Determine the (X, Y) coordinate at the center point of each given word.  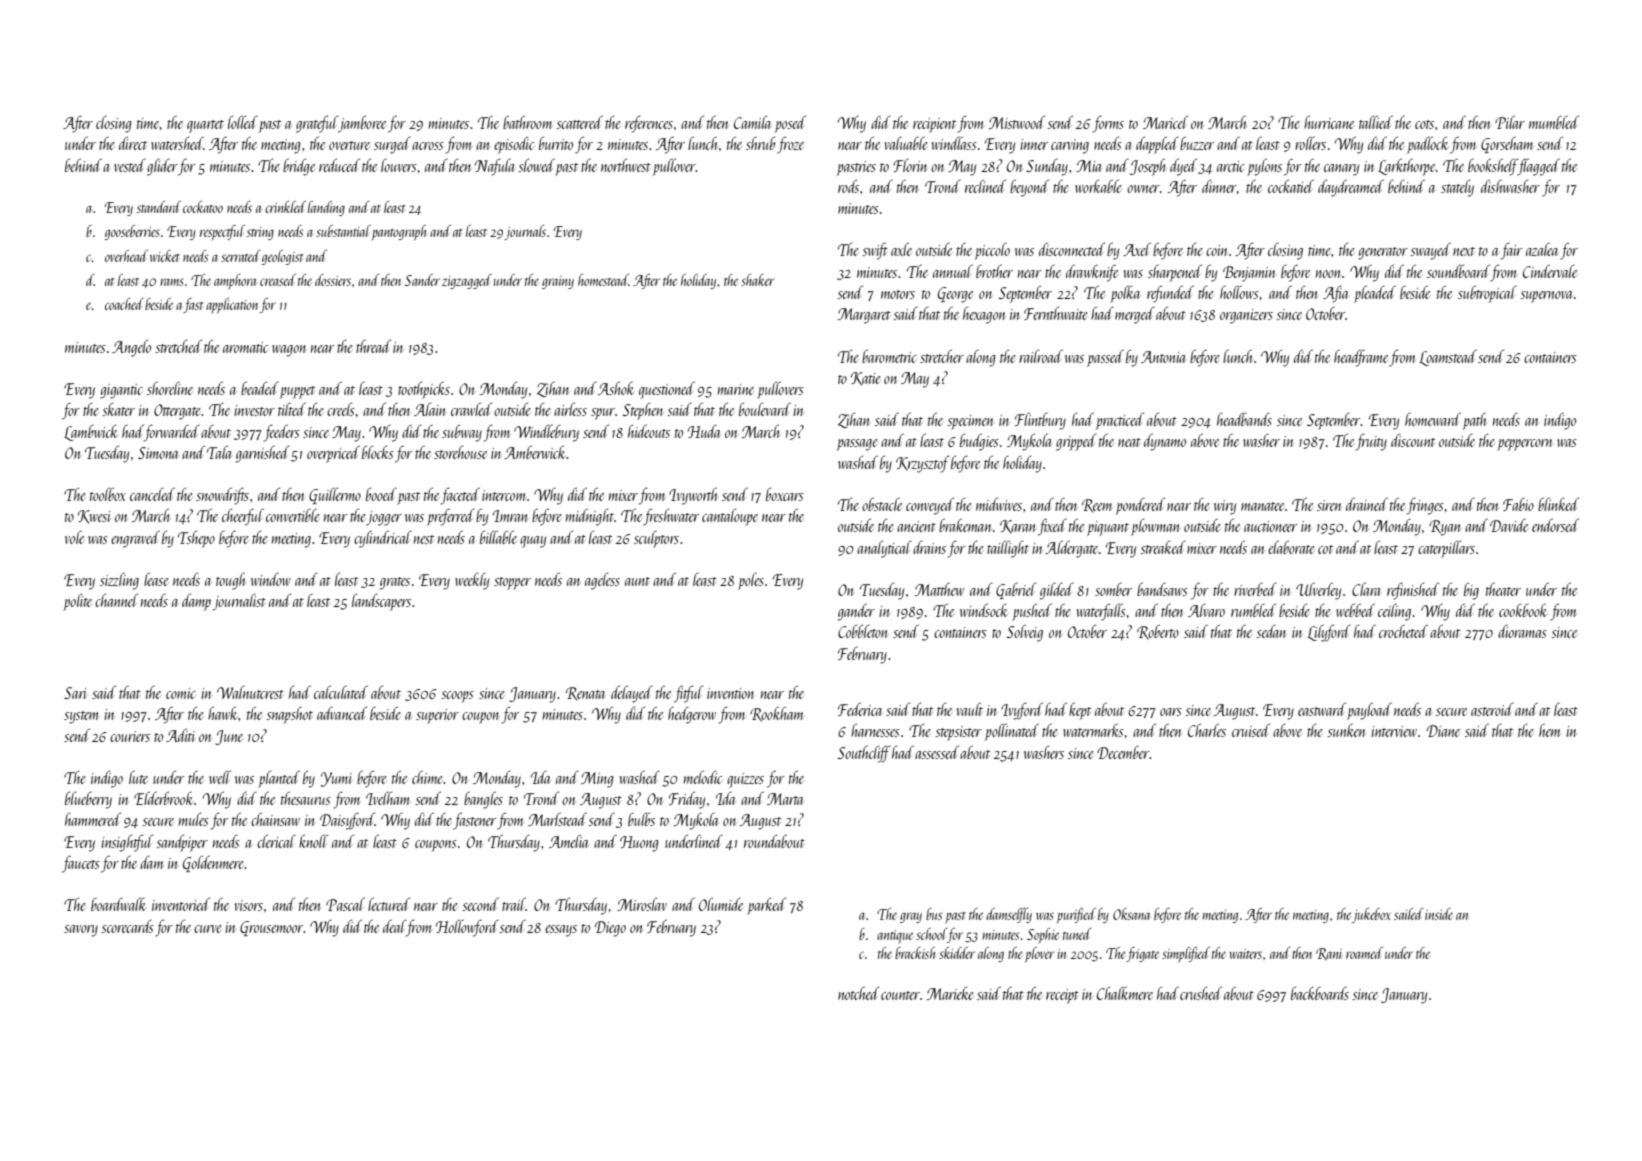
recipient (934, 125)
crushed (1201, 993)
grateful (317, 124)
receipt (1062, 996)
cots (1424, 124)
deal (394, 926)
